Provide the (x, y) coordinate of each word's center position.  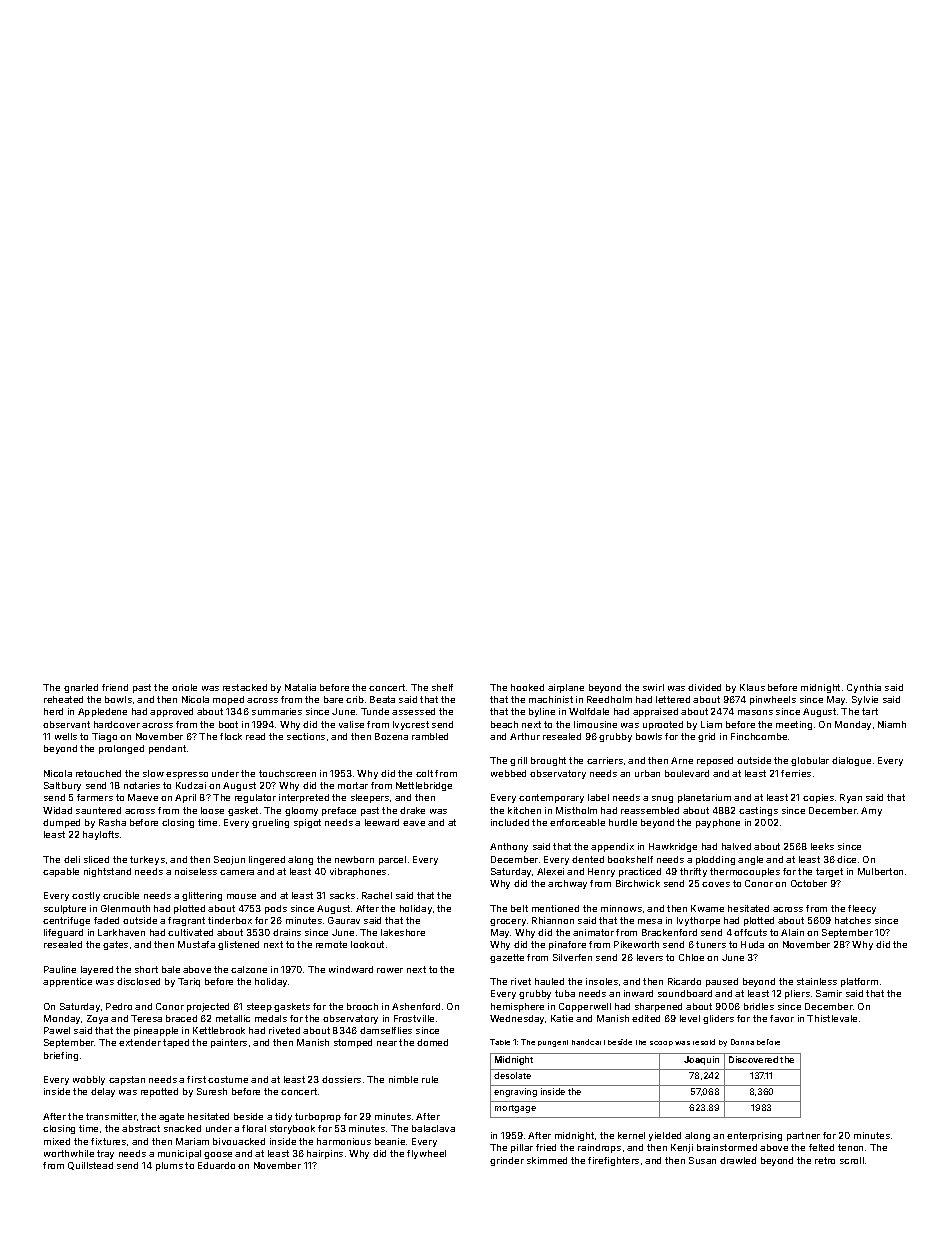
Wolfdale (589, 711)
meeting (794, 725)
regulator (255, 798)
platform (859, 982)
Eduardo (216, 1165)
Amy (871, 811)
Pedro (119, 1006)
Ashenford (416, 1006)
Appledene (102, 712)
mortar (353, 785)
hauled (549, 981)
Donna (742, 1042)
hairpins (325, 1154)
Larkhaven (121, 932)
